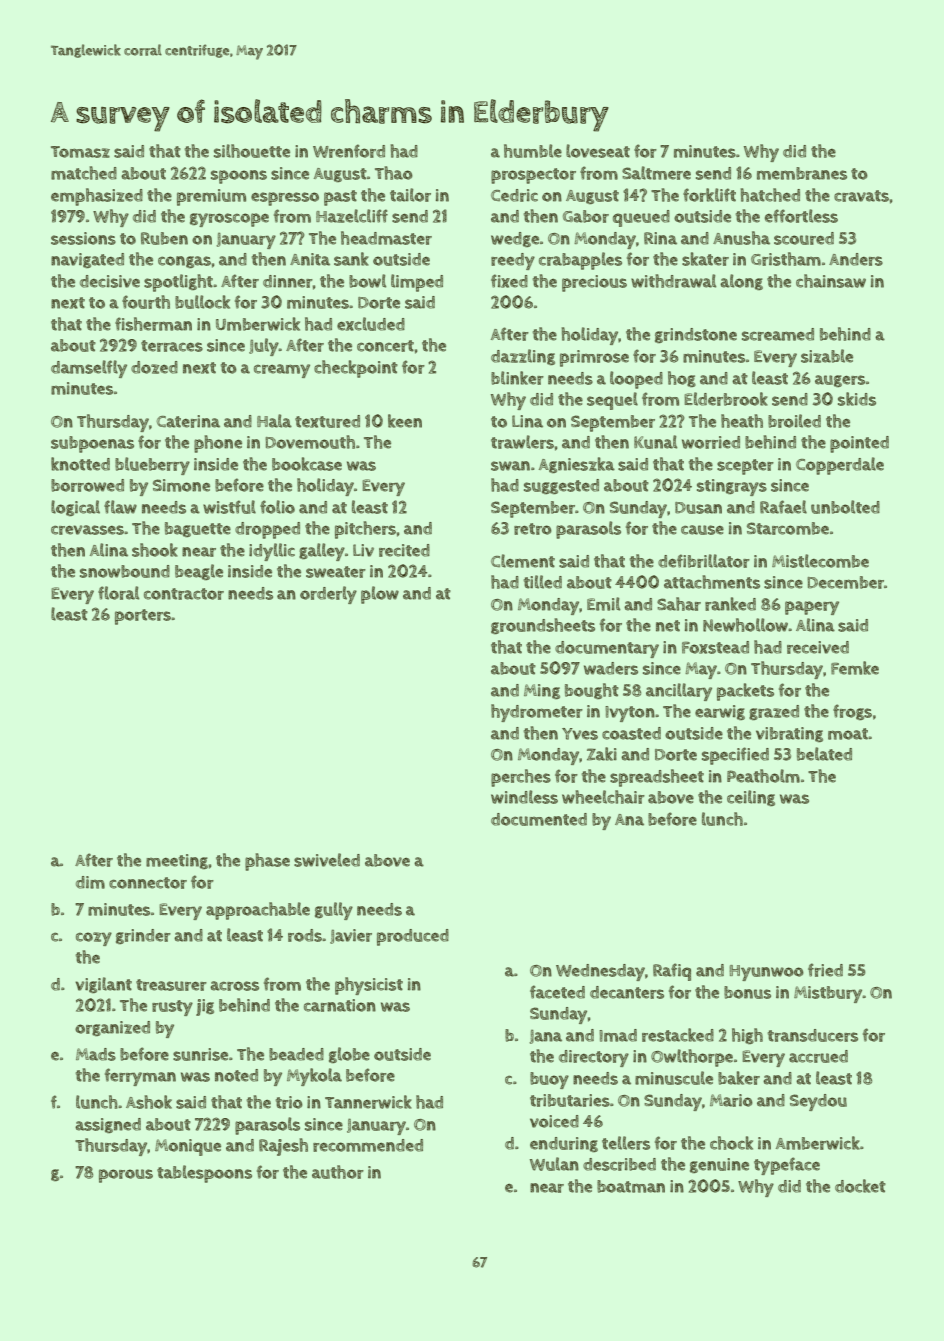  I want to click on snowbound, so click(125, 571).
